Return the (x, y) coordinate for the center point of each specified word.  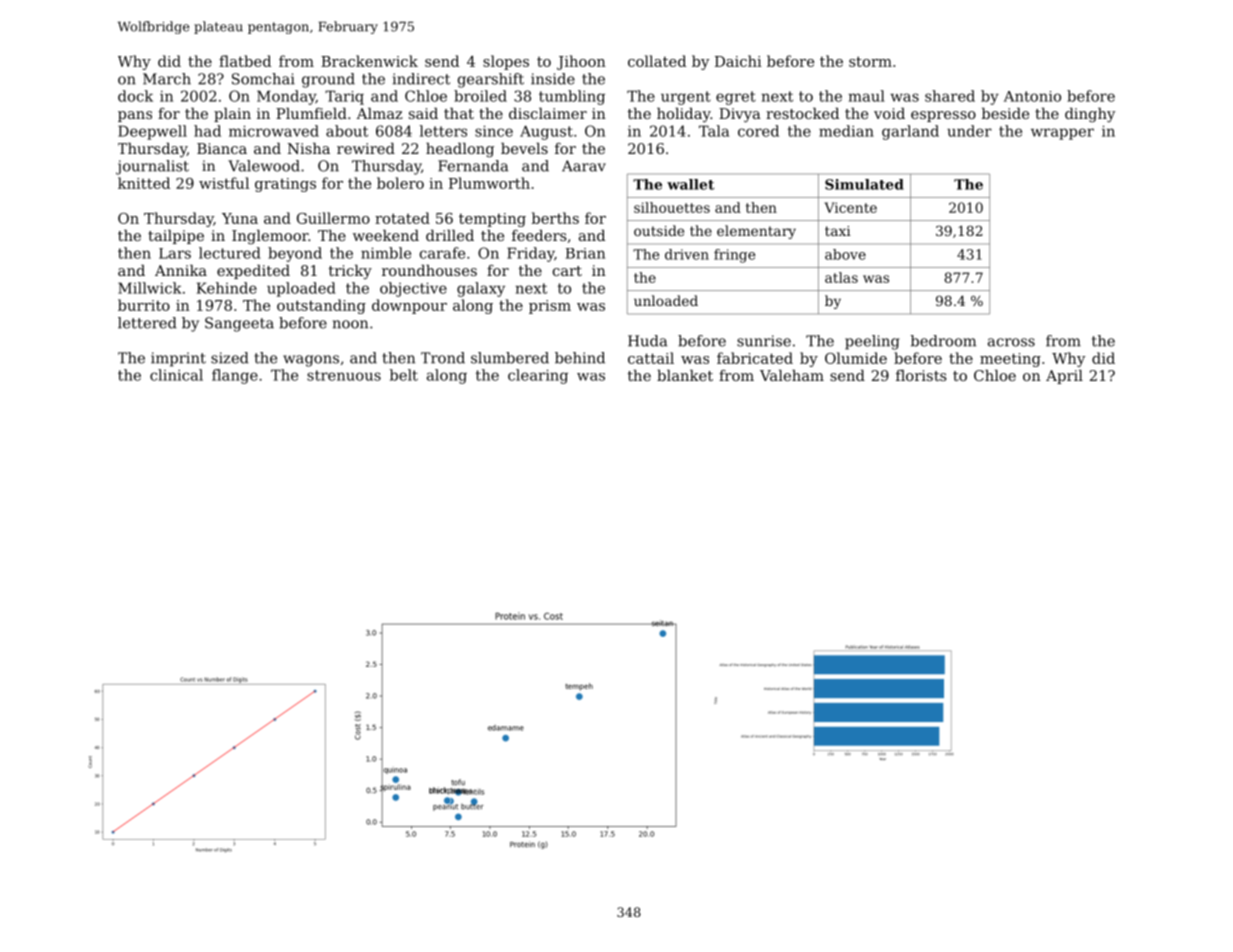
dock (135, 96)
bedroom (943, 341)
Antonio (1032, 96)
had (207, 131)
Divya (740, 115)
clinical (176, 375)
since (494, 131)
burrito (144, 305)
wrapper (1062, 134)
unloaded (666, 300)
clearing (538, 376)
